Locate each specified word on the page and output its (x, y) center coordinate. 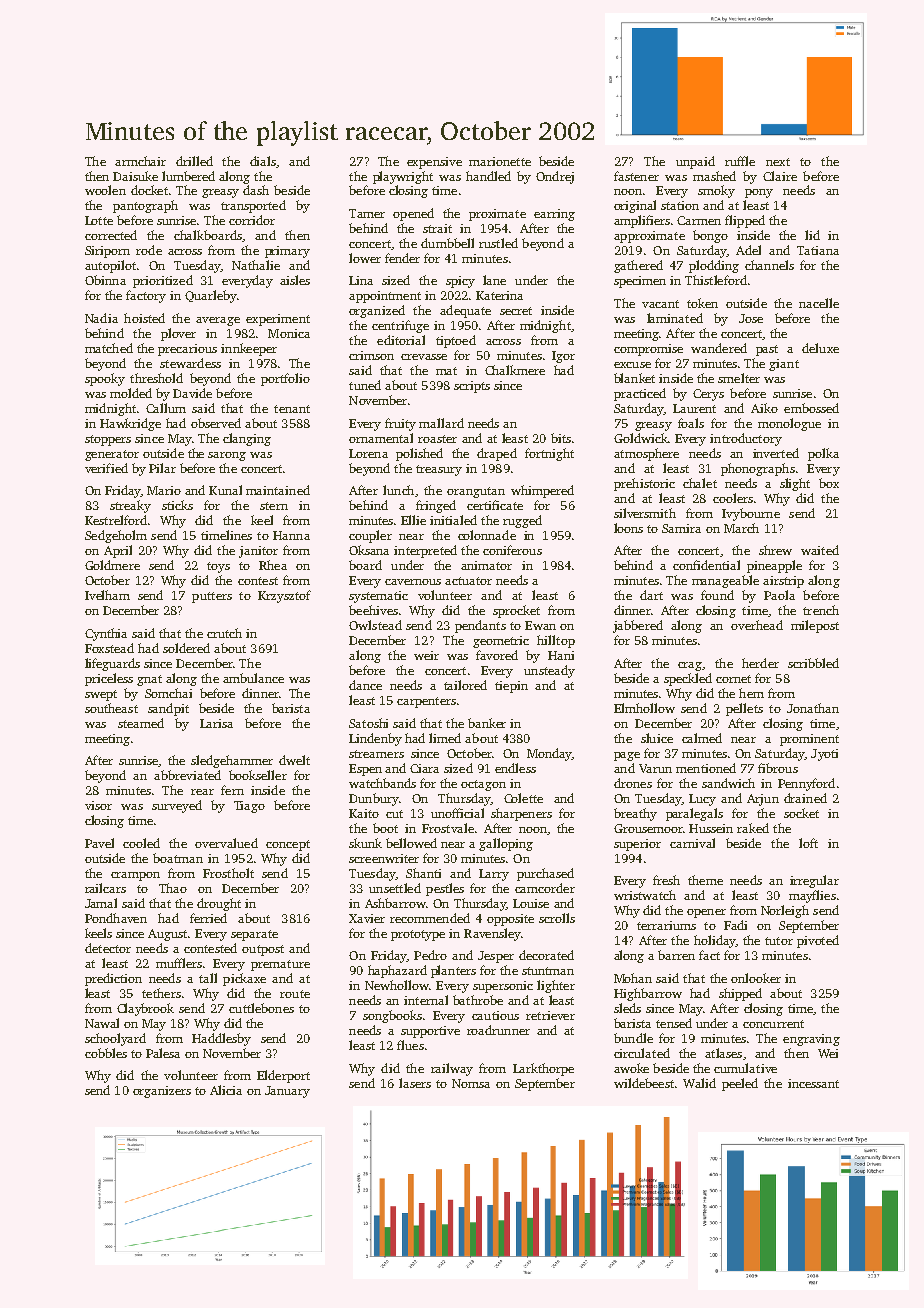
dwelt (294, 760)
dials (263, 161)
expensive (434, 163)
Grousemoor (648, 828)
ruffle (740, 161)
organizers (162, 1092)
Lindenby (375, 739)
